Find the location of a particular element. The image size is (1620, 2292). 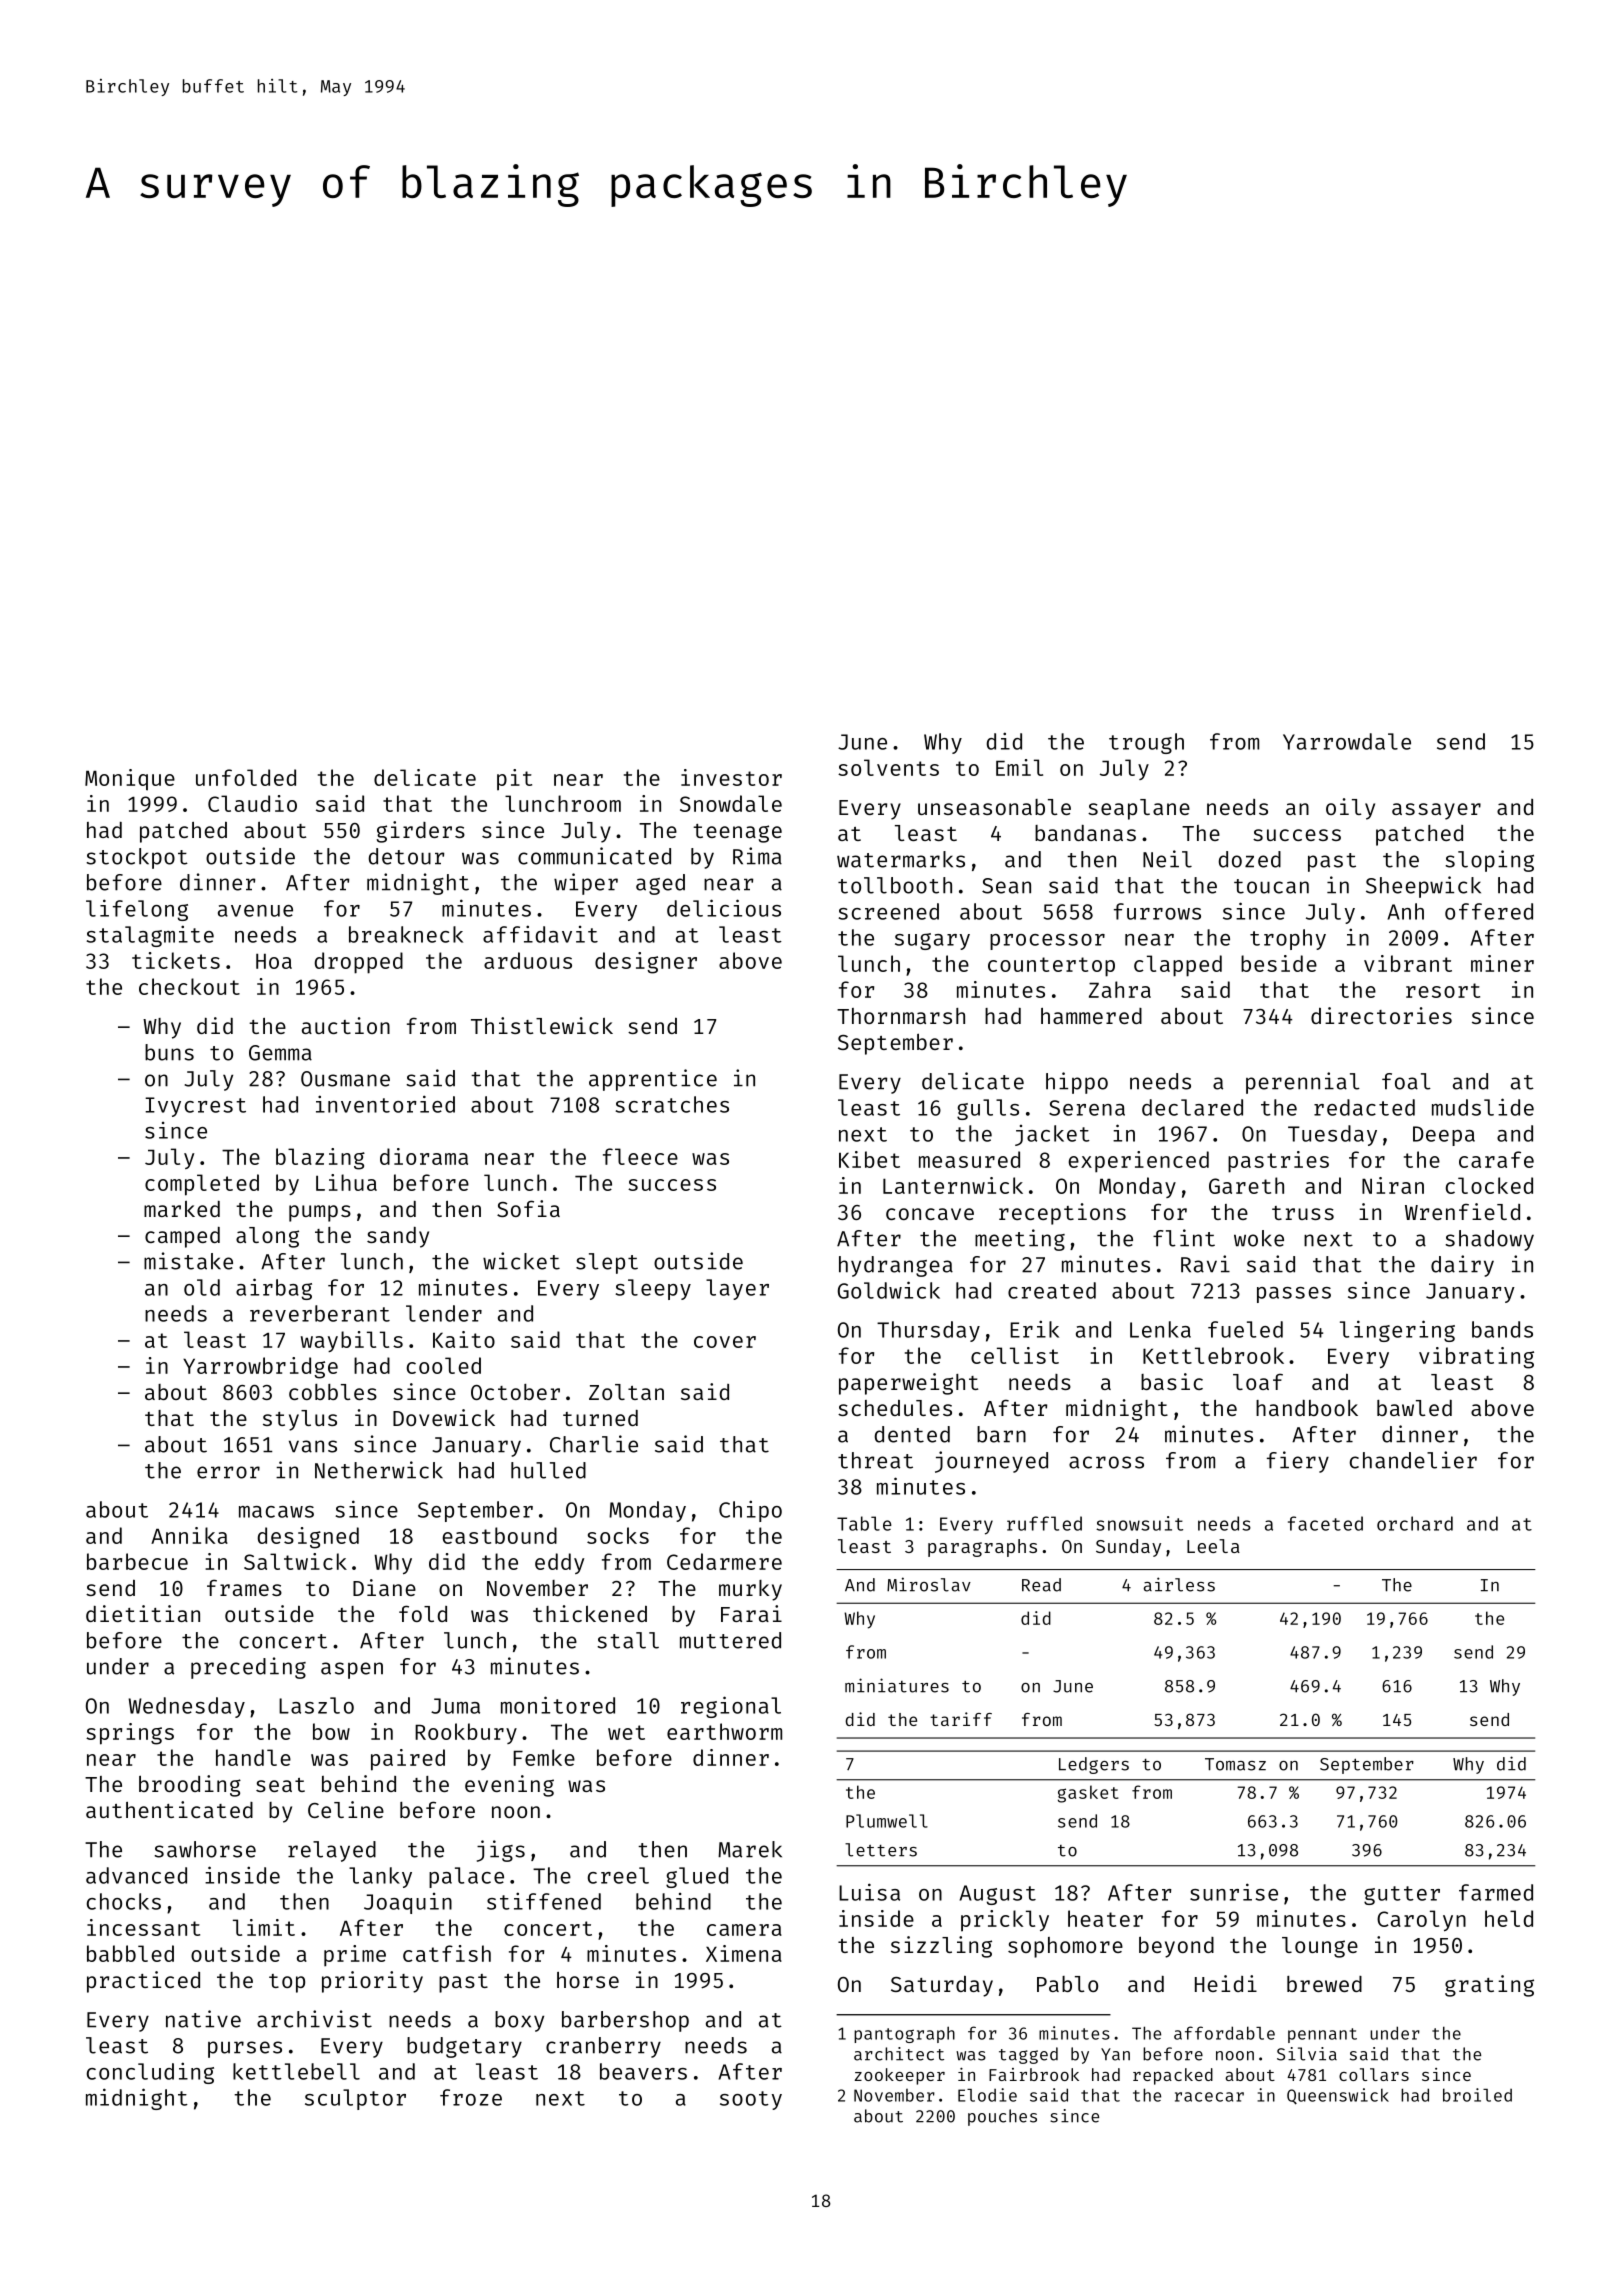

Celine is located at coordinates (346, 1809).
